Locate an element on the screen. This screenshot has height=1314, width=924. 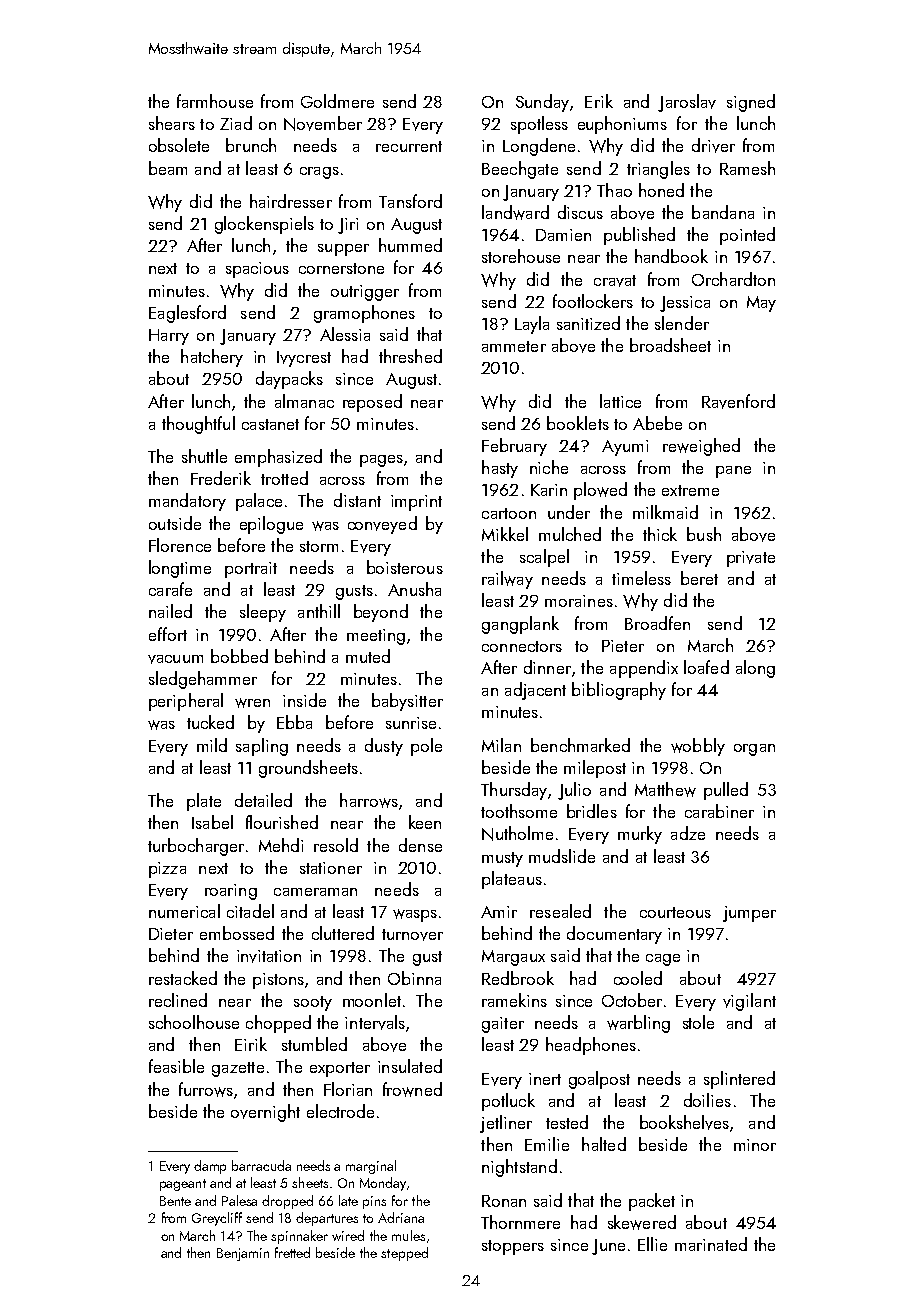
sapling is located at coordinates (262, 747).
